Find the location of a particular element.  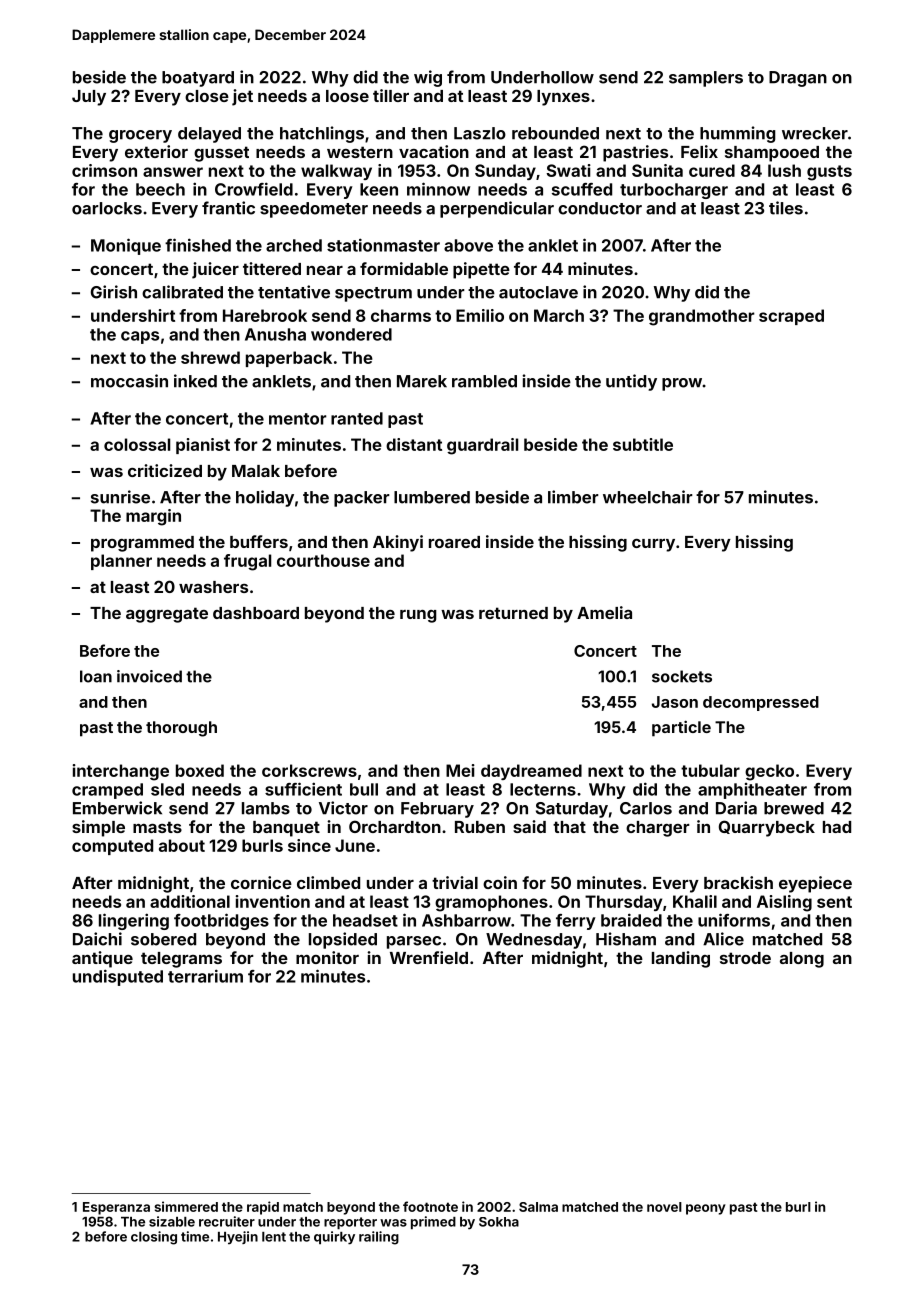

close is located at coordinates (207, 96).
